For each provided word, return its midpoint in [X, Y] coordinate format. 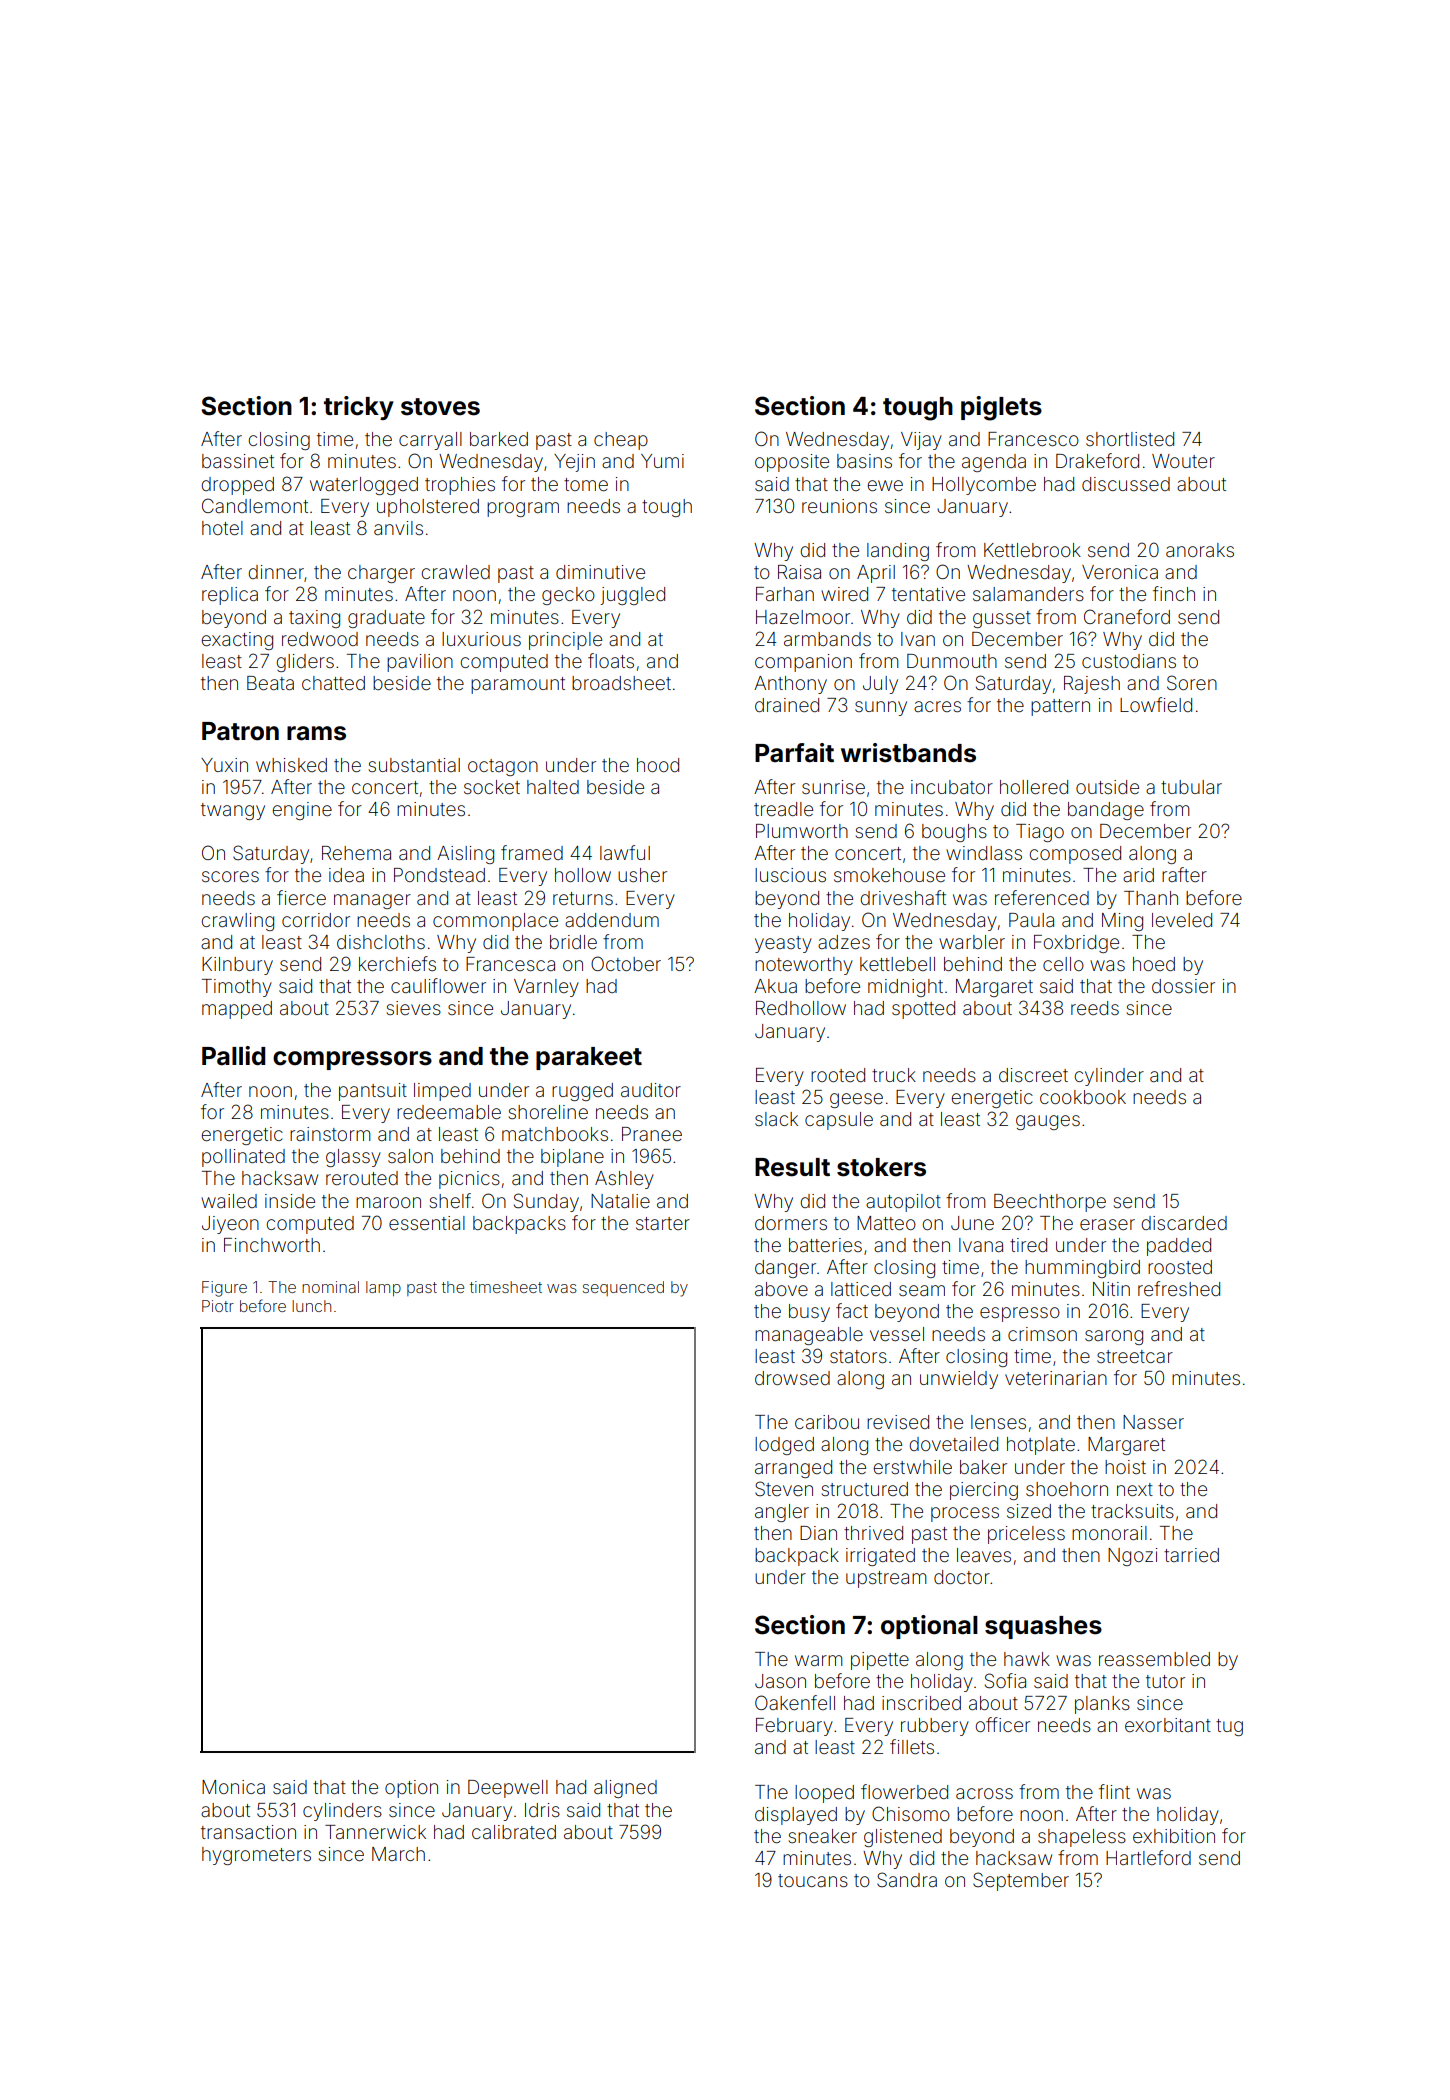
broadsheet [621, 683]
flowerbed [904, 1791]
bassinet [238, 461]
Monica [233, 1787]
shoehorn [1067, 1489]
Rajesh [1092, 685]
